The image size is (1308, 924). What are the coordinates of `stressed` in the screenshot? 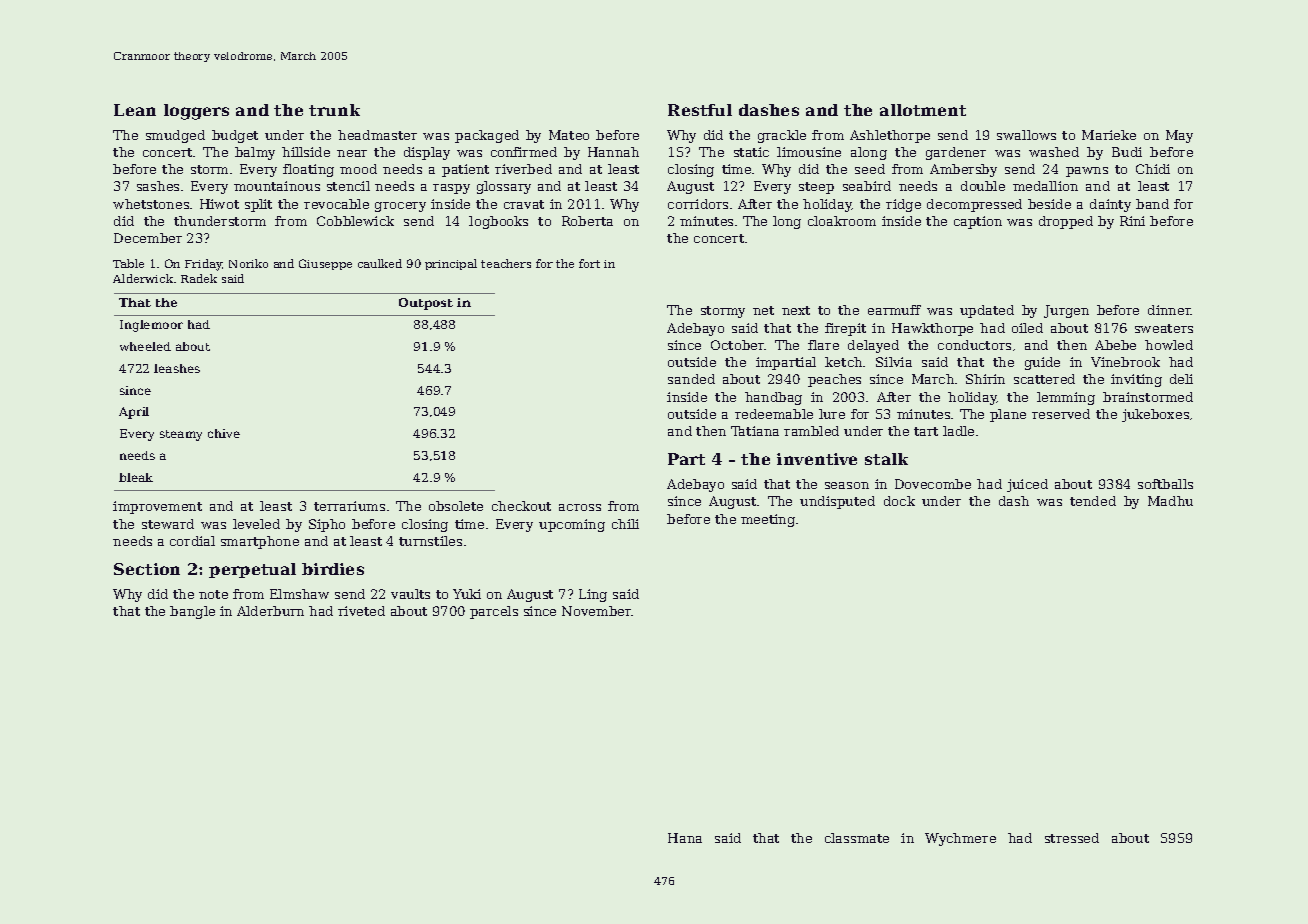 It's located at (1072, 838).
